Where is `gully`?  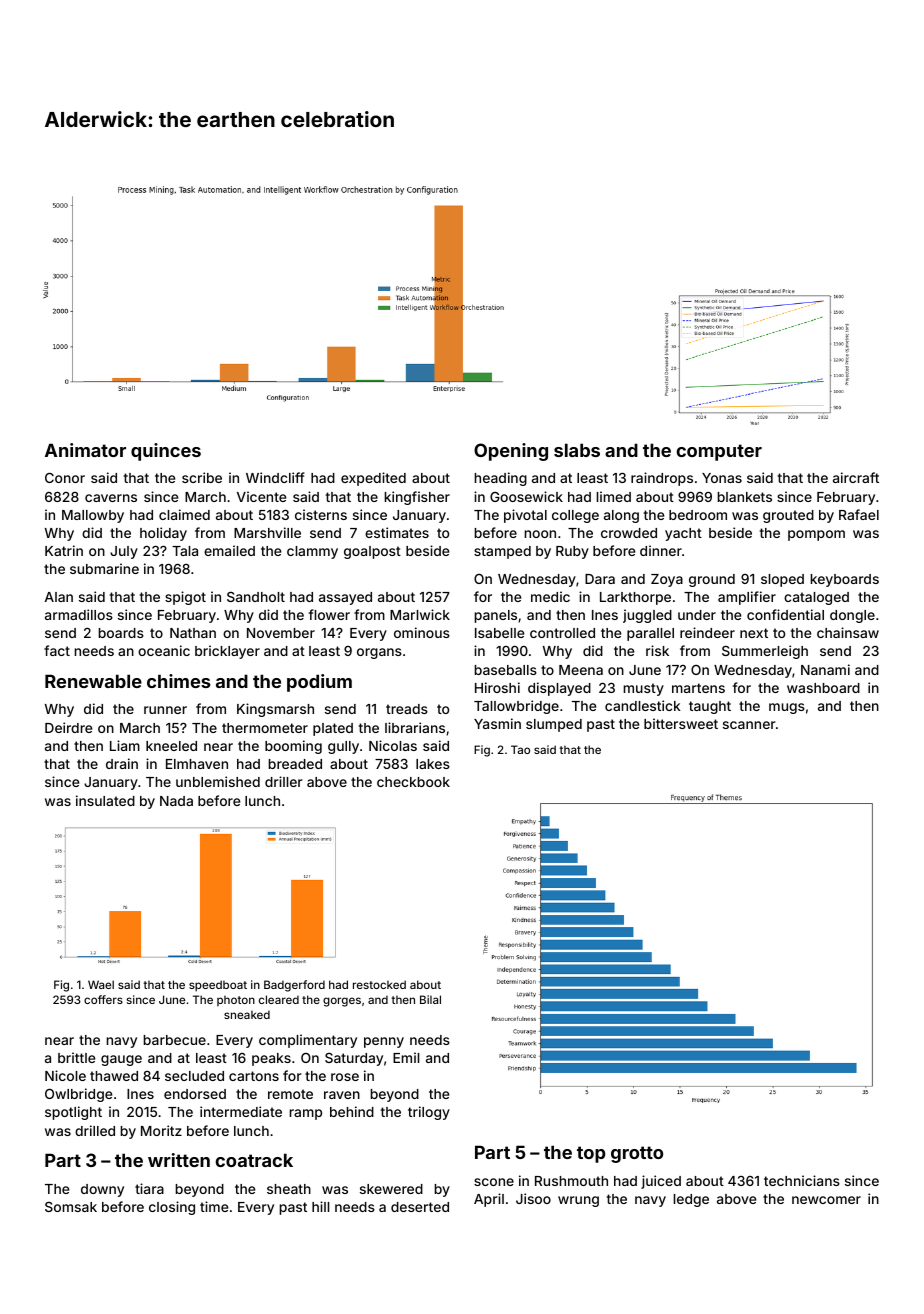
gully is located at coordinates (343, 747).
